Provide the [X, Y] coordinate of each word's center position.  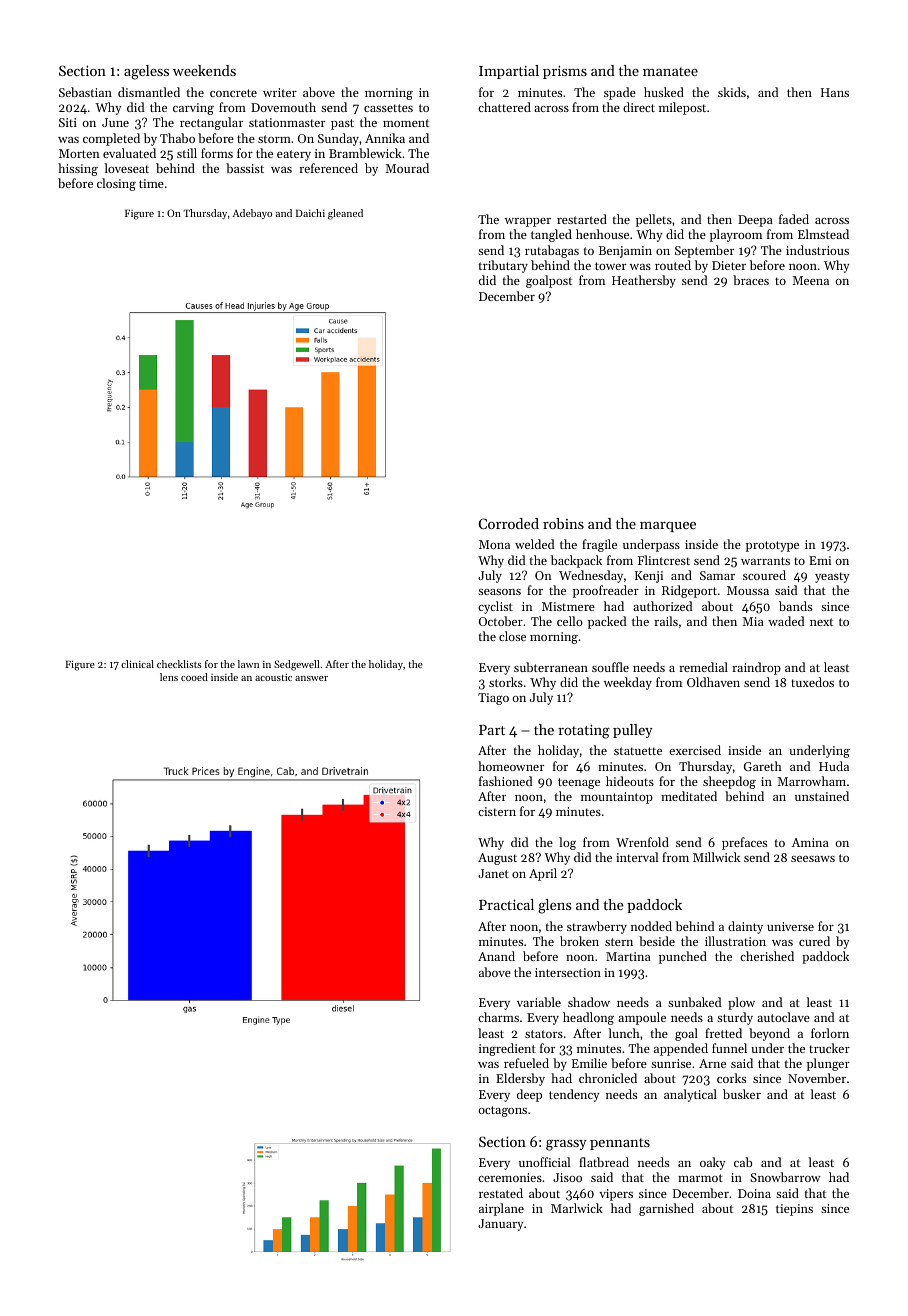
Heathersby [644, 281]
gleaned [345, 214]
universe [790, 926]
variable [539, 1002]
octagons [503, 1111]
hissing [78, 169]
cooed [194, 677]
